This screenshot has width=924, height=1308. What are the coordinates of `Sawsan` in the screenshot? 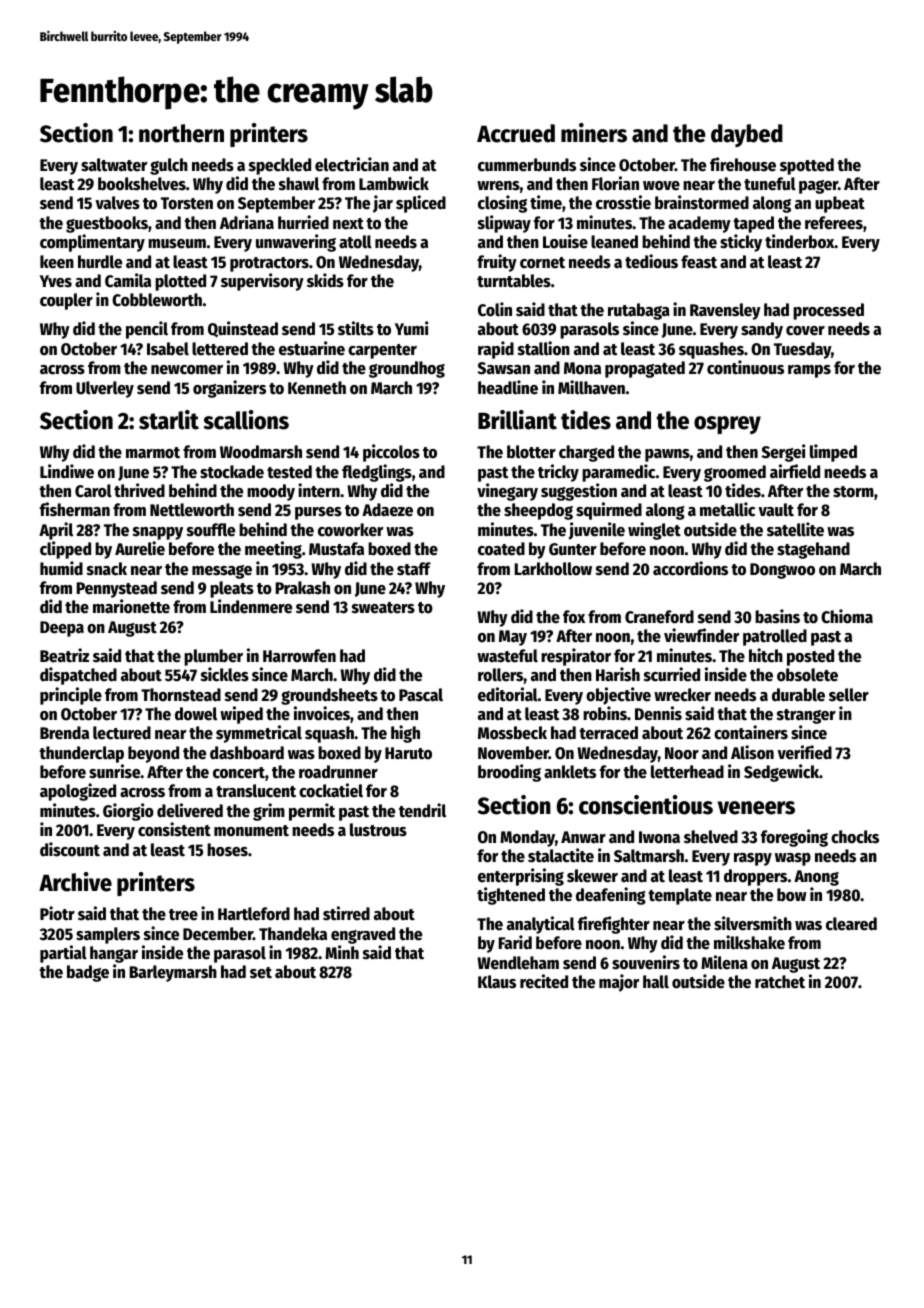 It's located at (504, 368).
